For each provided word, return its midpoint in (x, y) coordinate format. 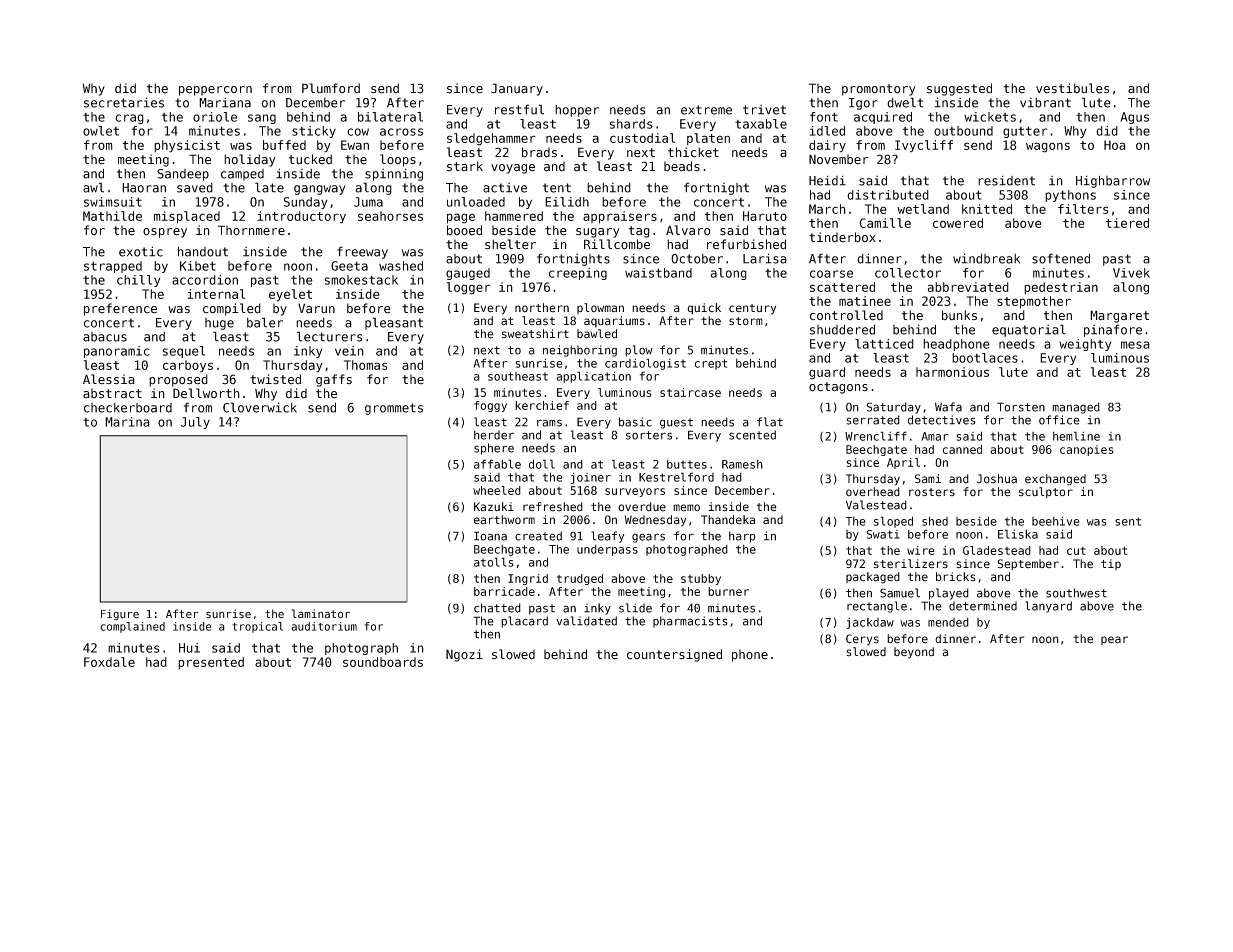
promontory (879, 90)
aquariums (614, 321)
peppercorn (215, 91)
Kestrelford (676, 477)
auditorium (324, 626)
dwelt (905, 102)
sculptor (1046, 492)
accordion (205, 280)
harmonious (952, 372)
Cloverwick (260, 407)
